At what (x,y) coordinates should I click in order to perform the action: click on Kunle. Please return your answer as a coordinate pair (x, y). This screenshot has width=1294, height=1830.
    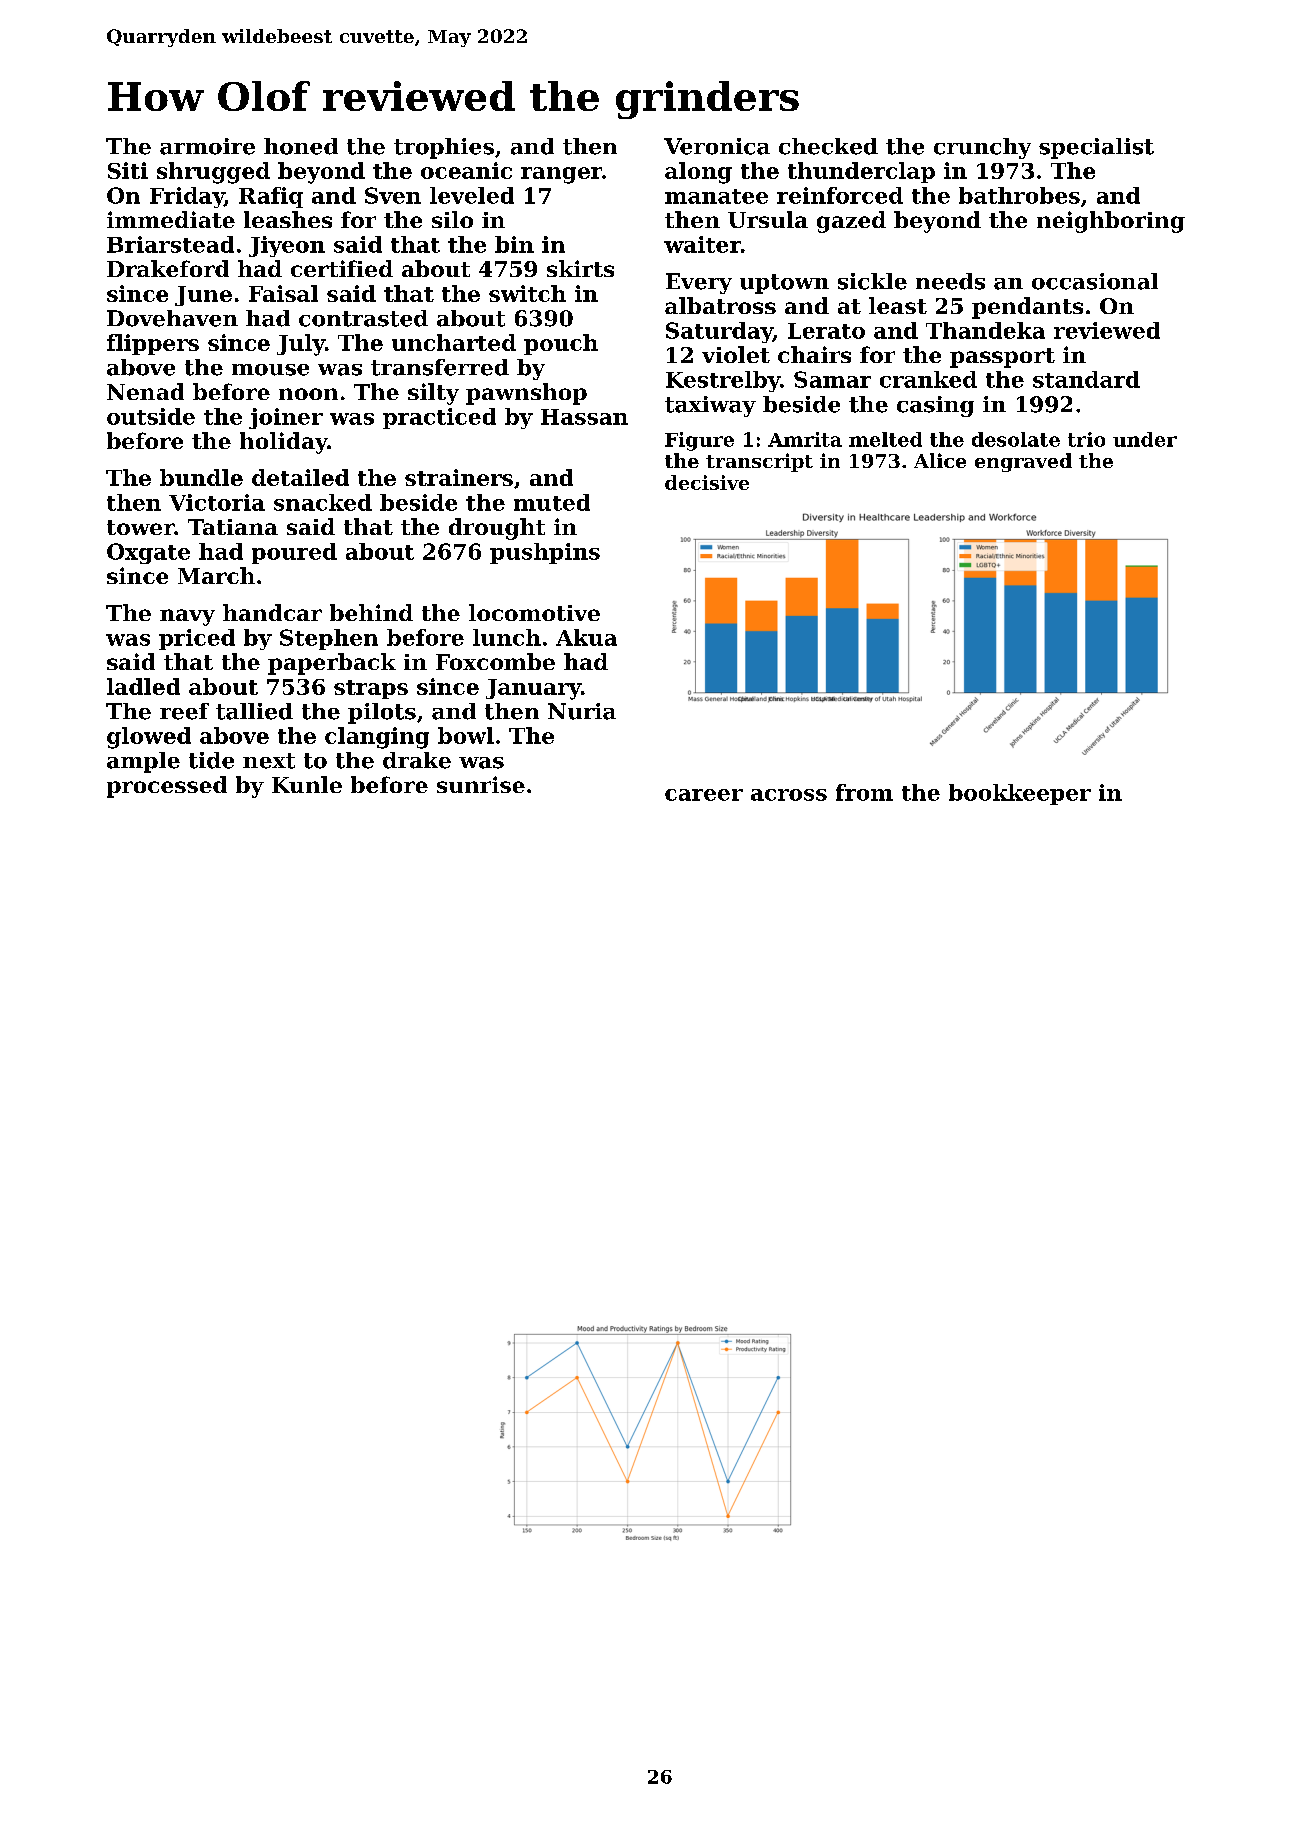
    Looking at the image, I should click on (307, 784).
